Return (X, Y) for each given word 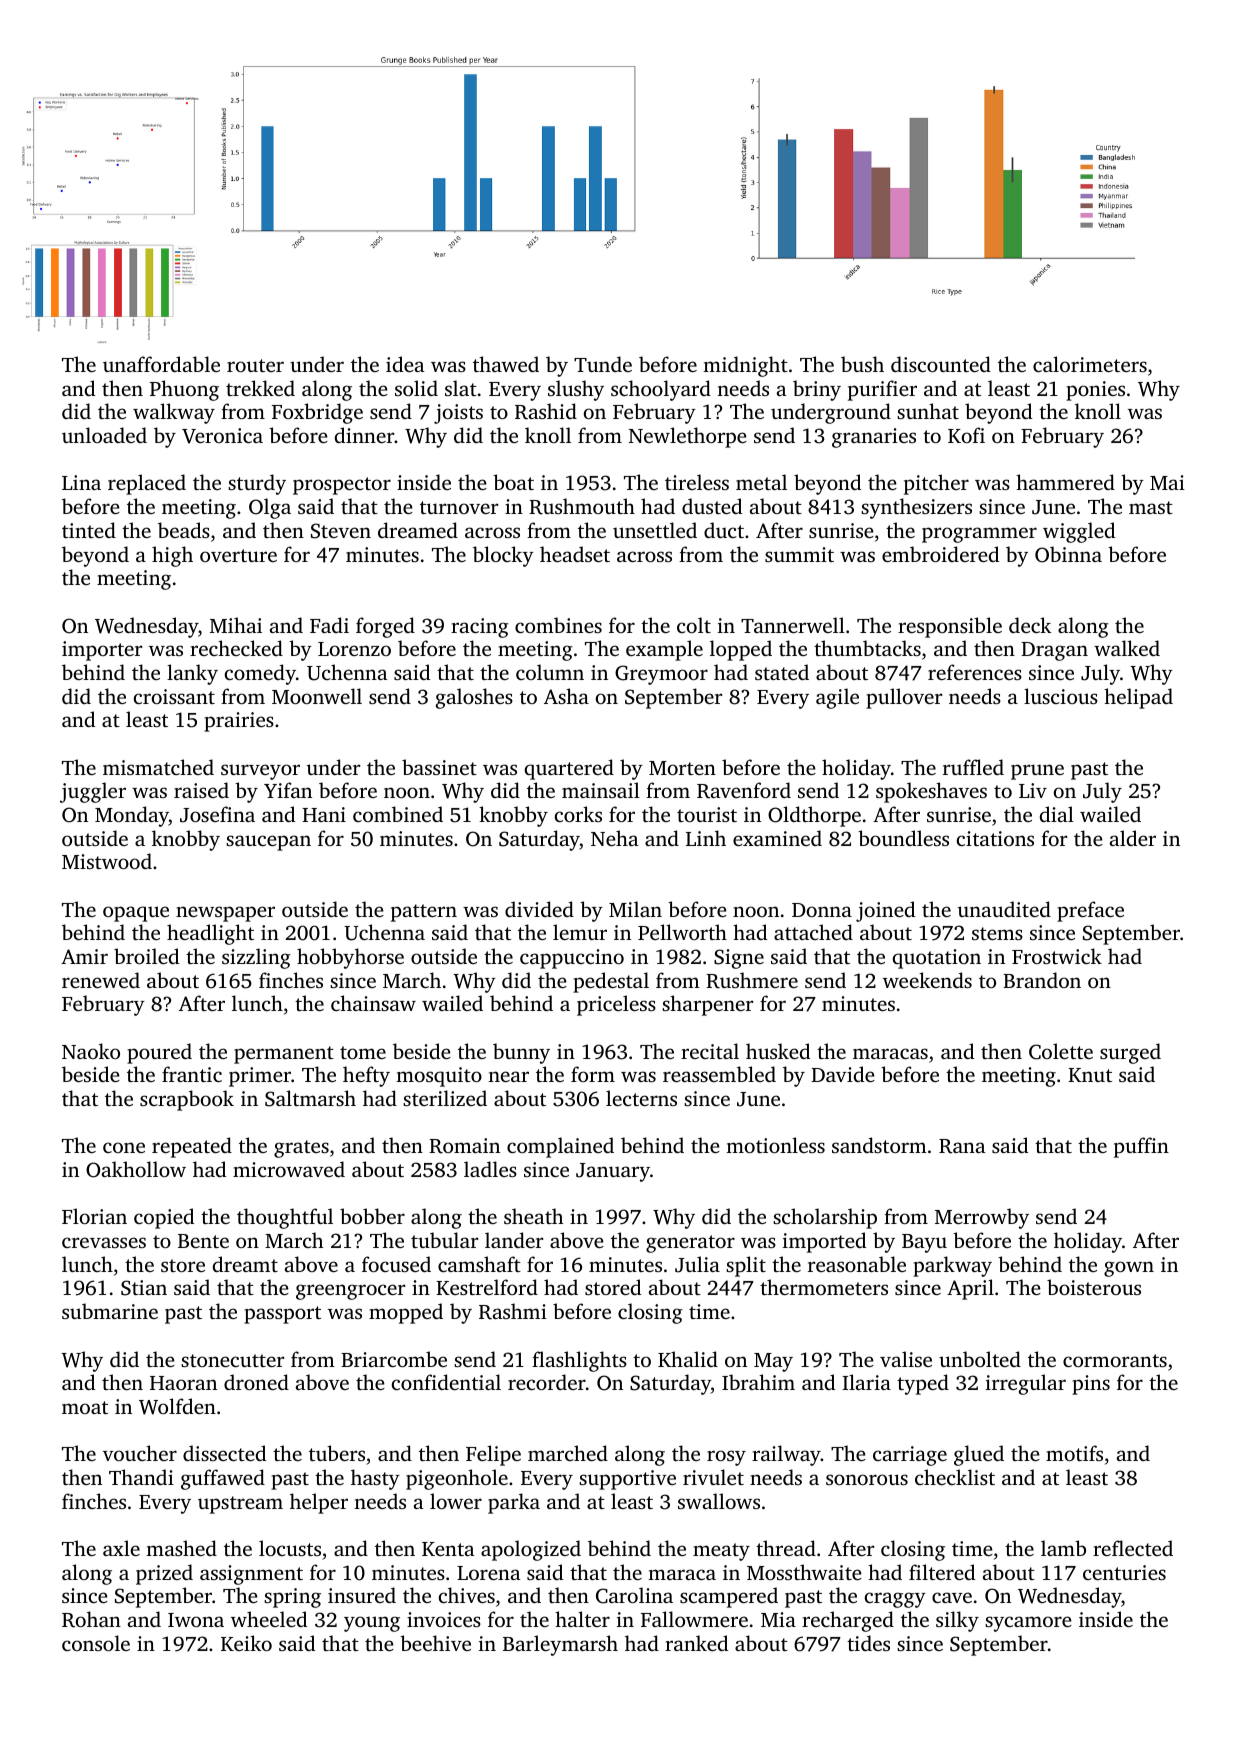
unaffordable (161, 364)
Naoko (91, 1051)
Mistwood (107, 861)
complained (560, 1147)
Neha (615, 838)
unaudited (1004, 909)
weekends (927, 980)
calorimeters (1090, 364)
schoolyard (661, 390)
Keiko (246, 1643)
